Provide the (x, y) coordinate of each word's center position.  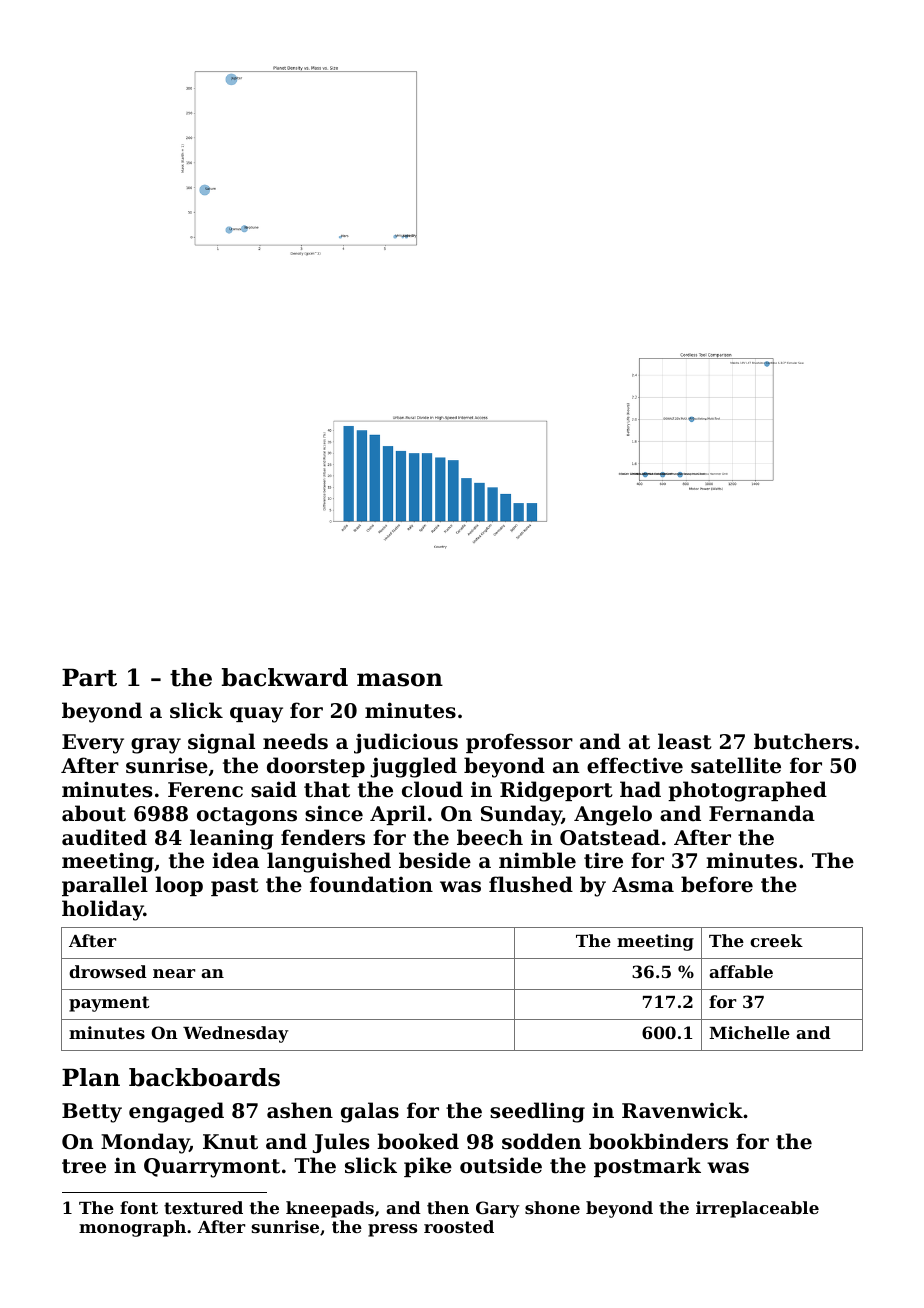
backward (285, 677)
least (684, 741)
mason (400, 680)
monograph (132, 1228)
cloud (432, 789)
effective (635, 765)
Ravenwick (682, 1110)
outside (501, 1165)
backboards (204, 1077)
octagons (247, 816)
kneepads (330, 1209)
